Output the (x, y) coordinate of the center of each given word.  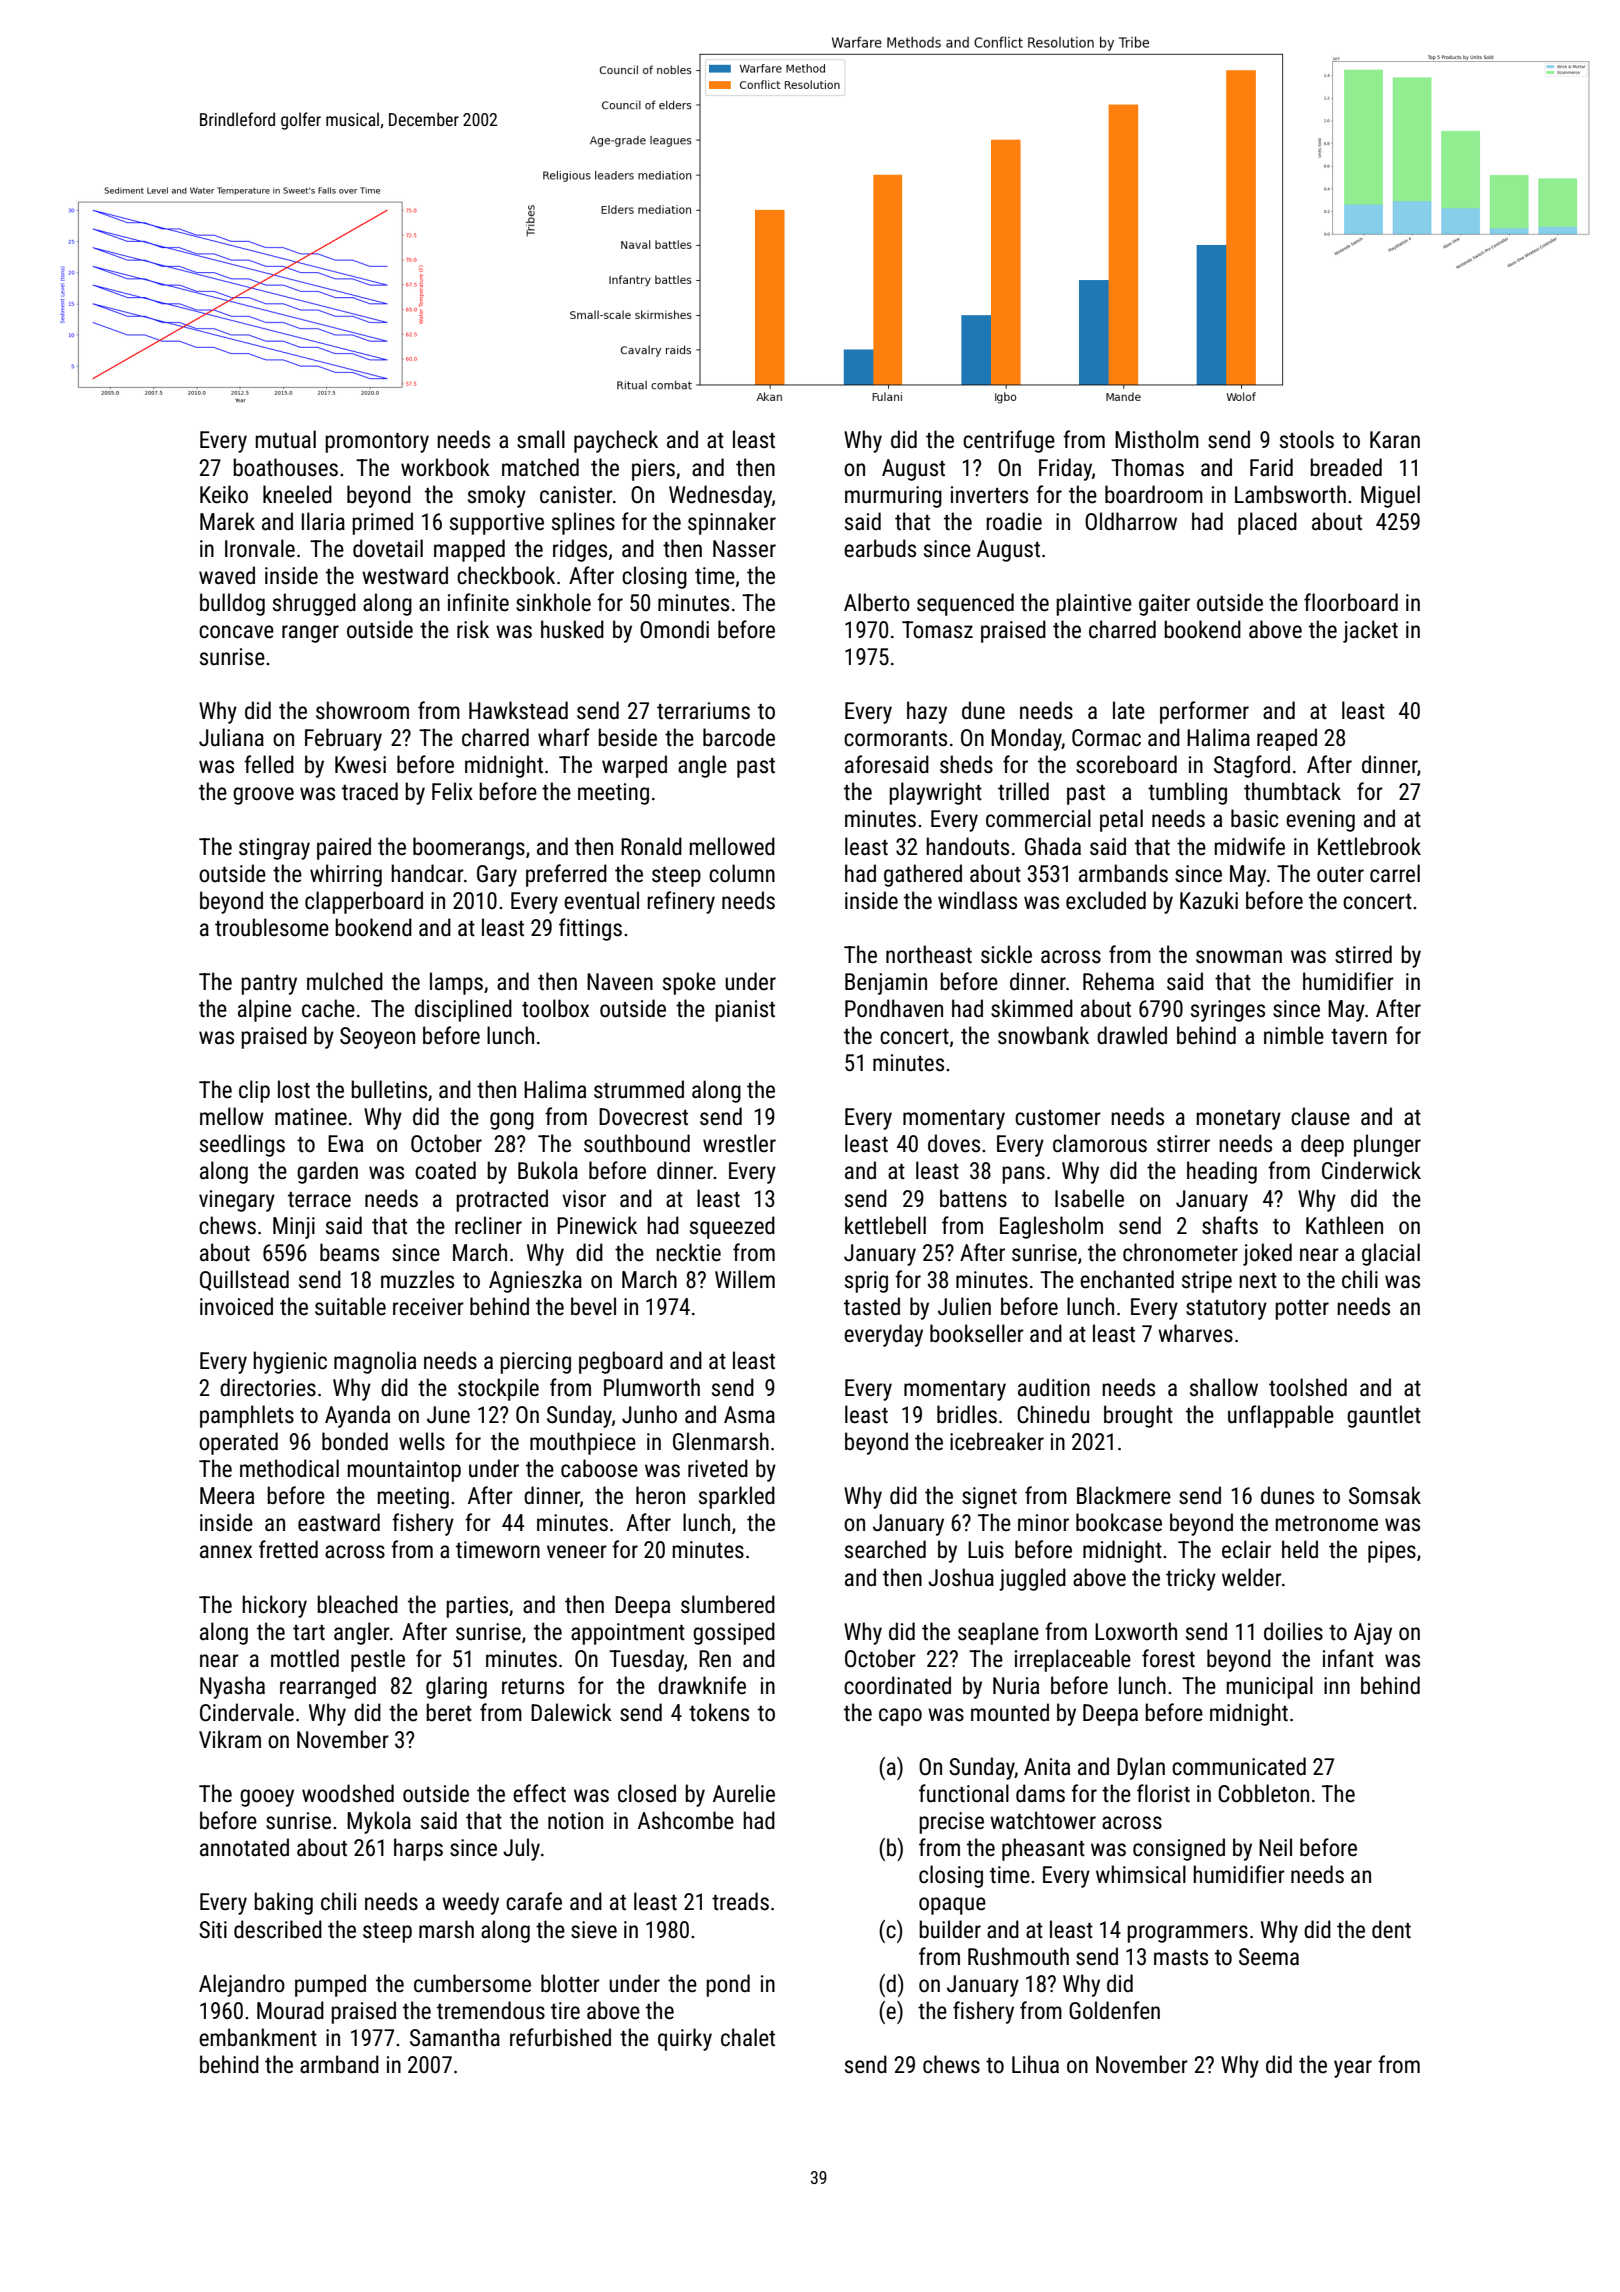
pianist (745, 1011)
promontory (377, 443)
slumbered (728, 1604)
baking (283, 1903)
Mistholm (1157, 439)
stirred (1363, 954)
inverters (989, 495)
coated (445, 1170)
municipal (1269, 1687)
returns (533, 1687)
